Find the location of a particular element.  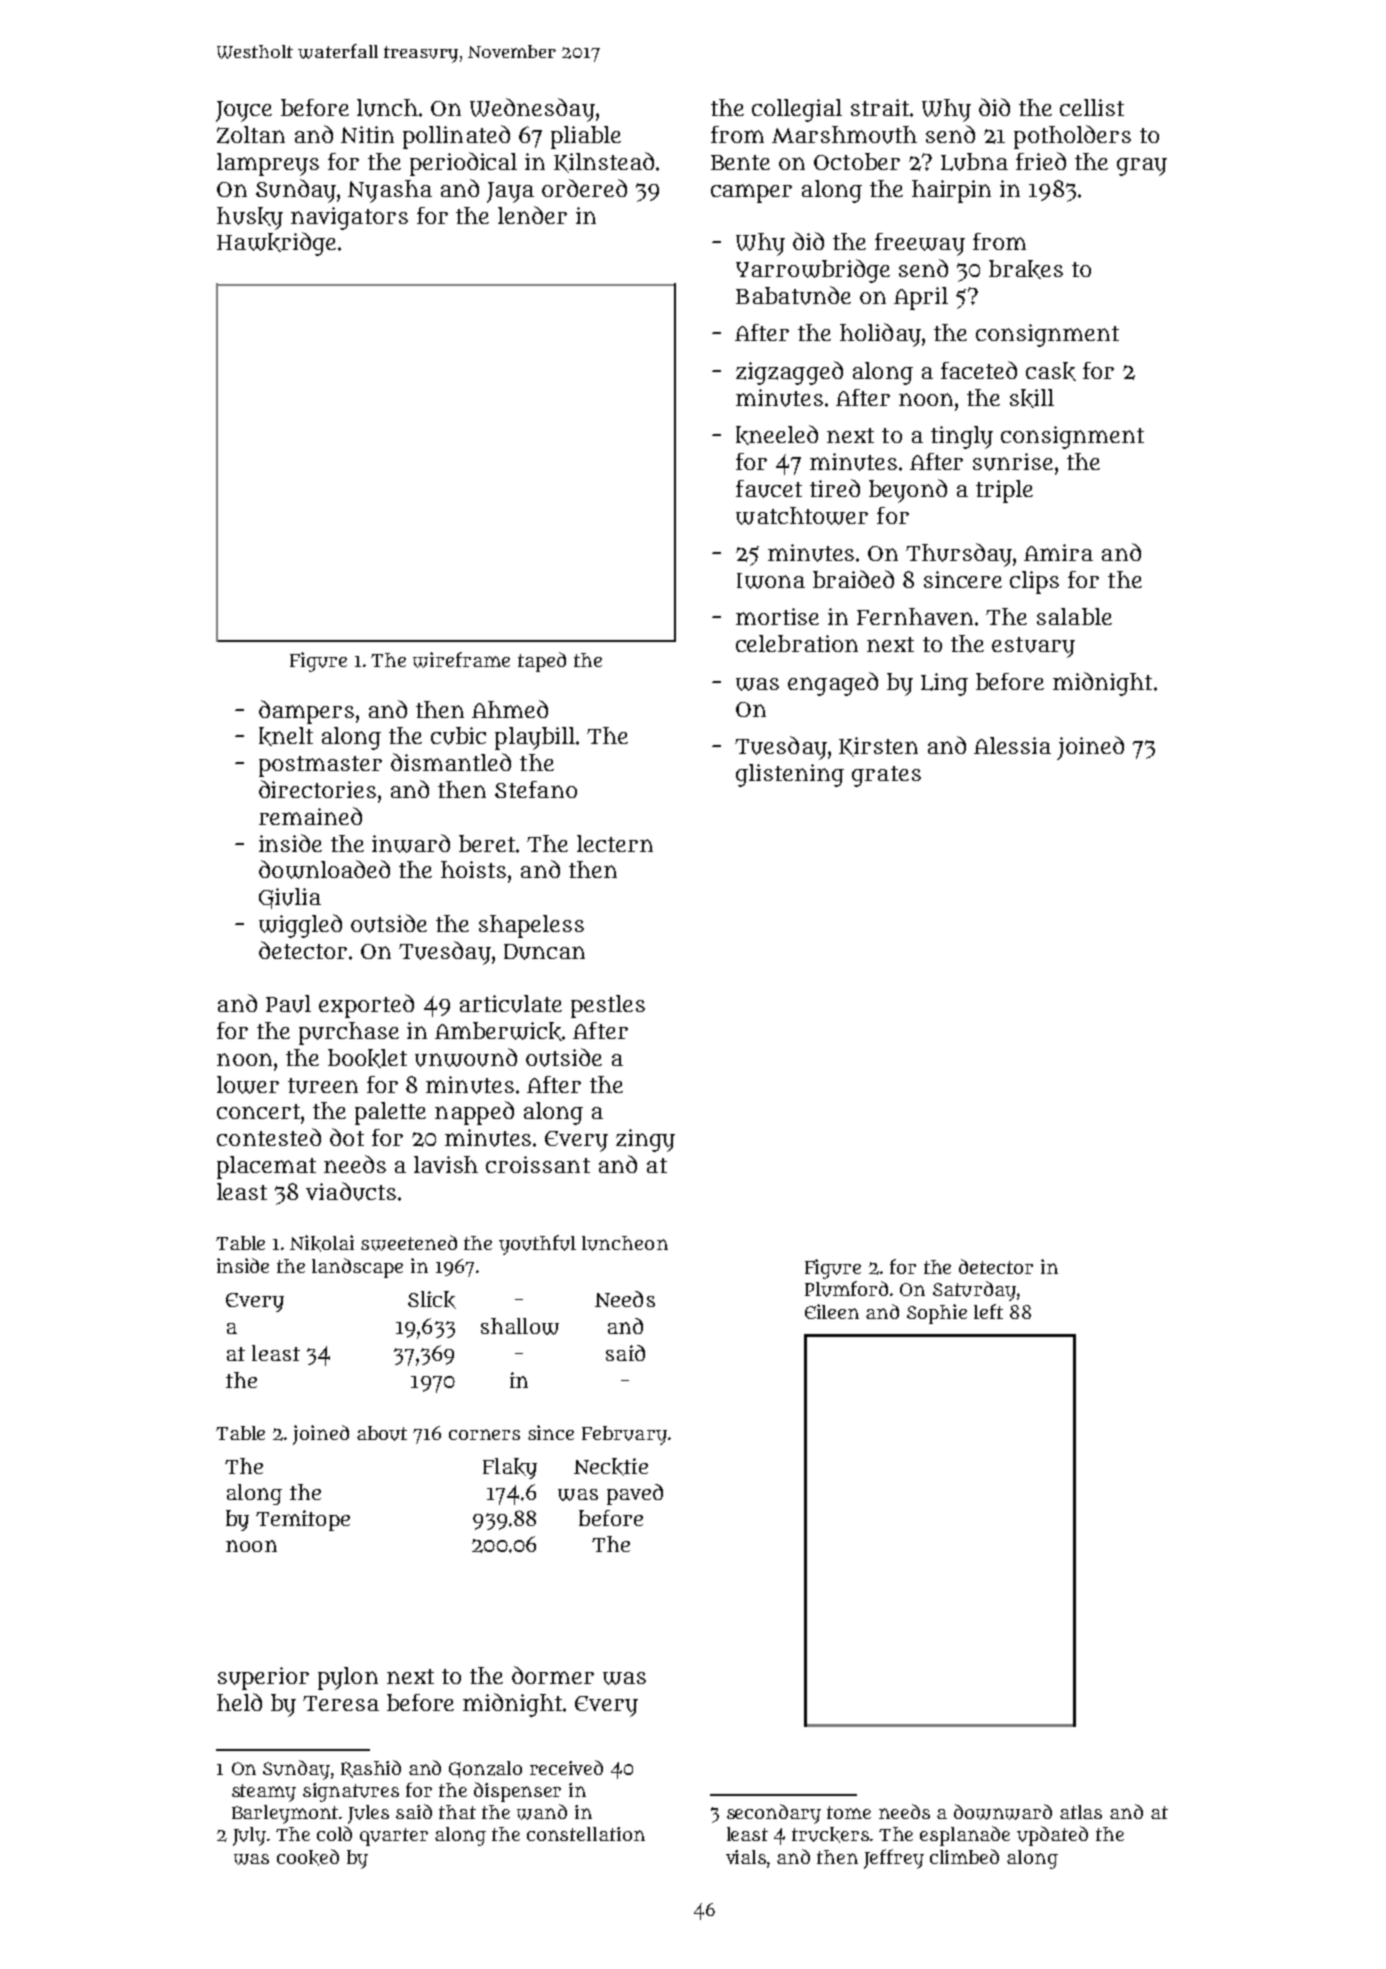

zingy is located at coordinates (645, 1140).
